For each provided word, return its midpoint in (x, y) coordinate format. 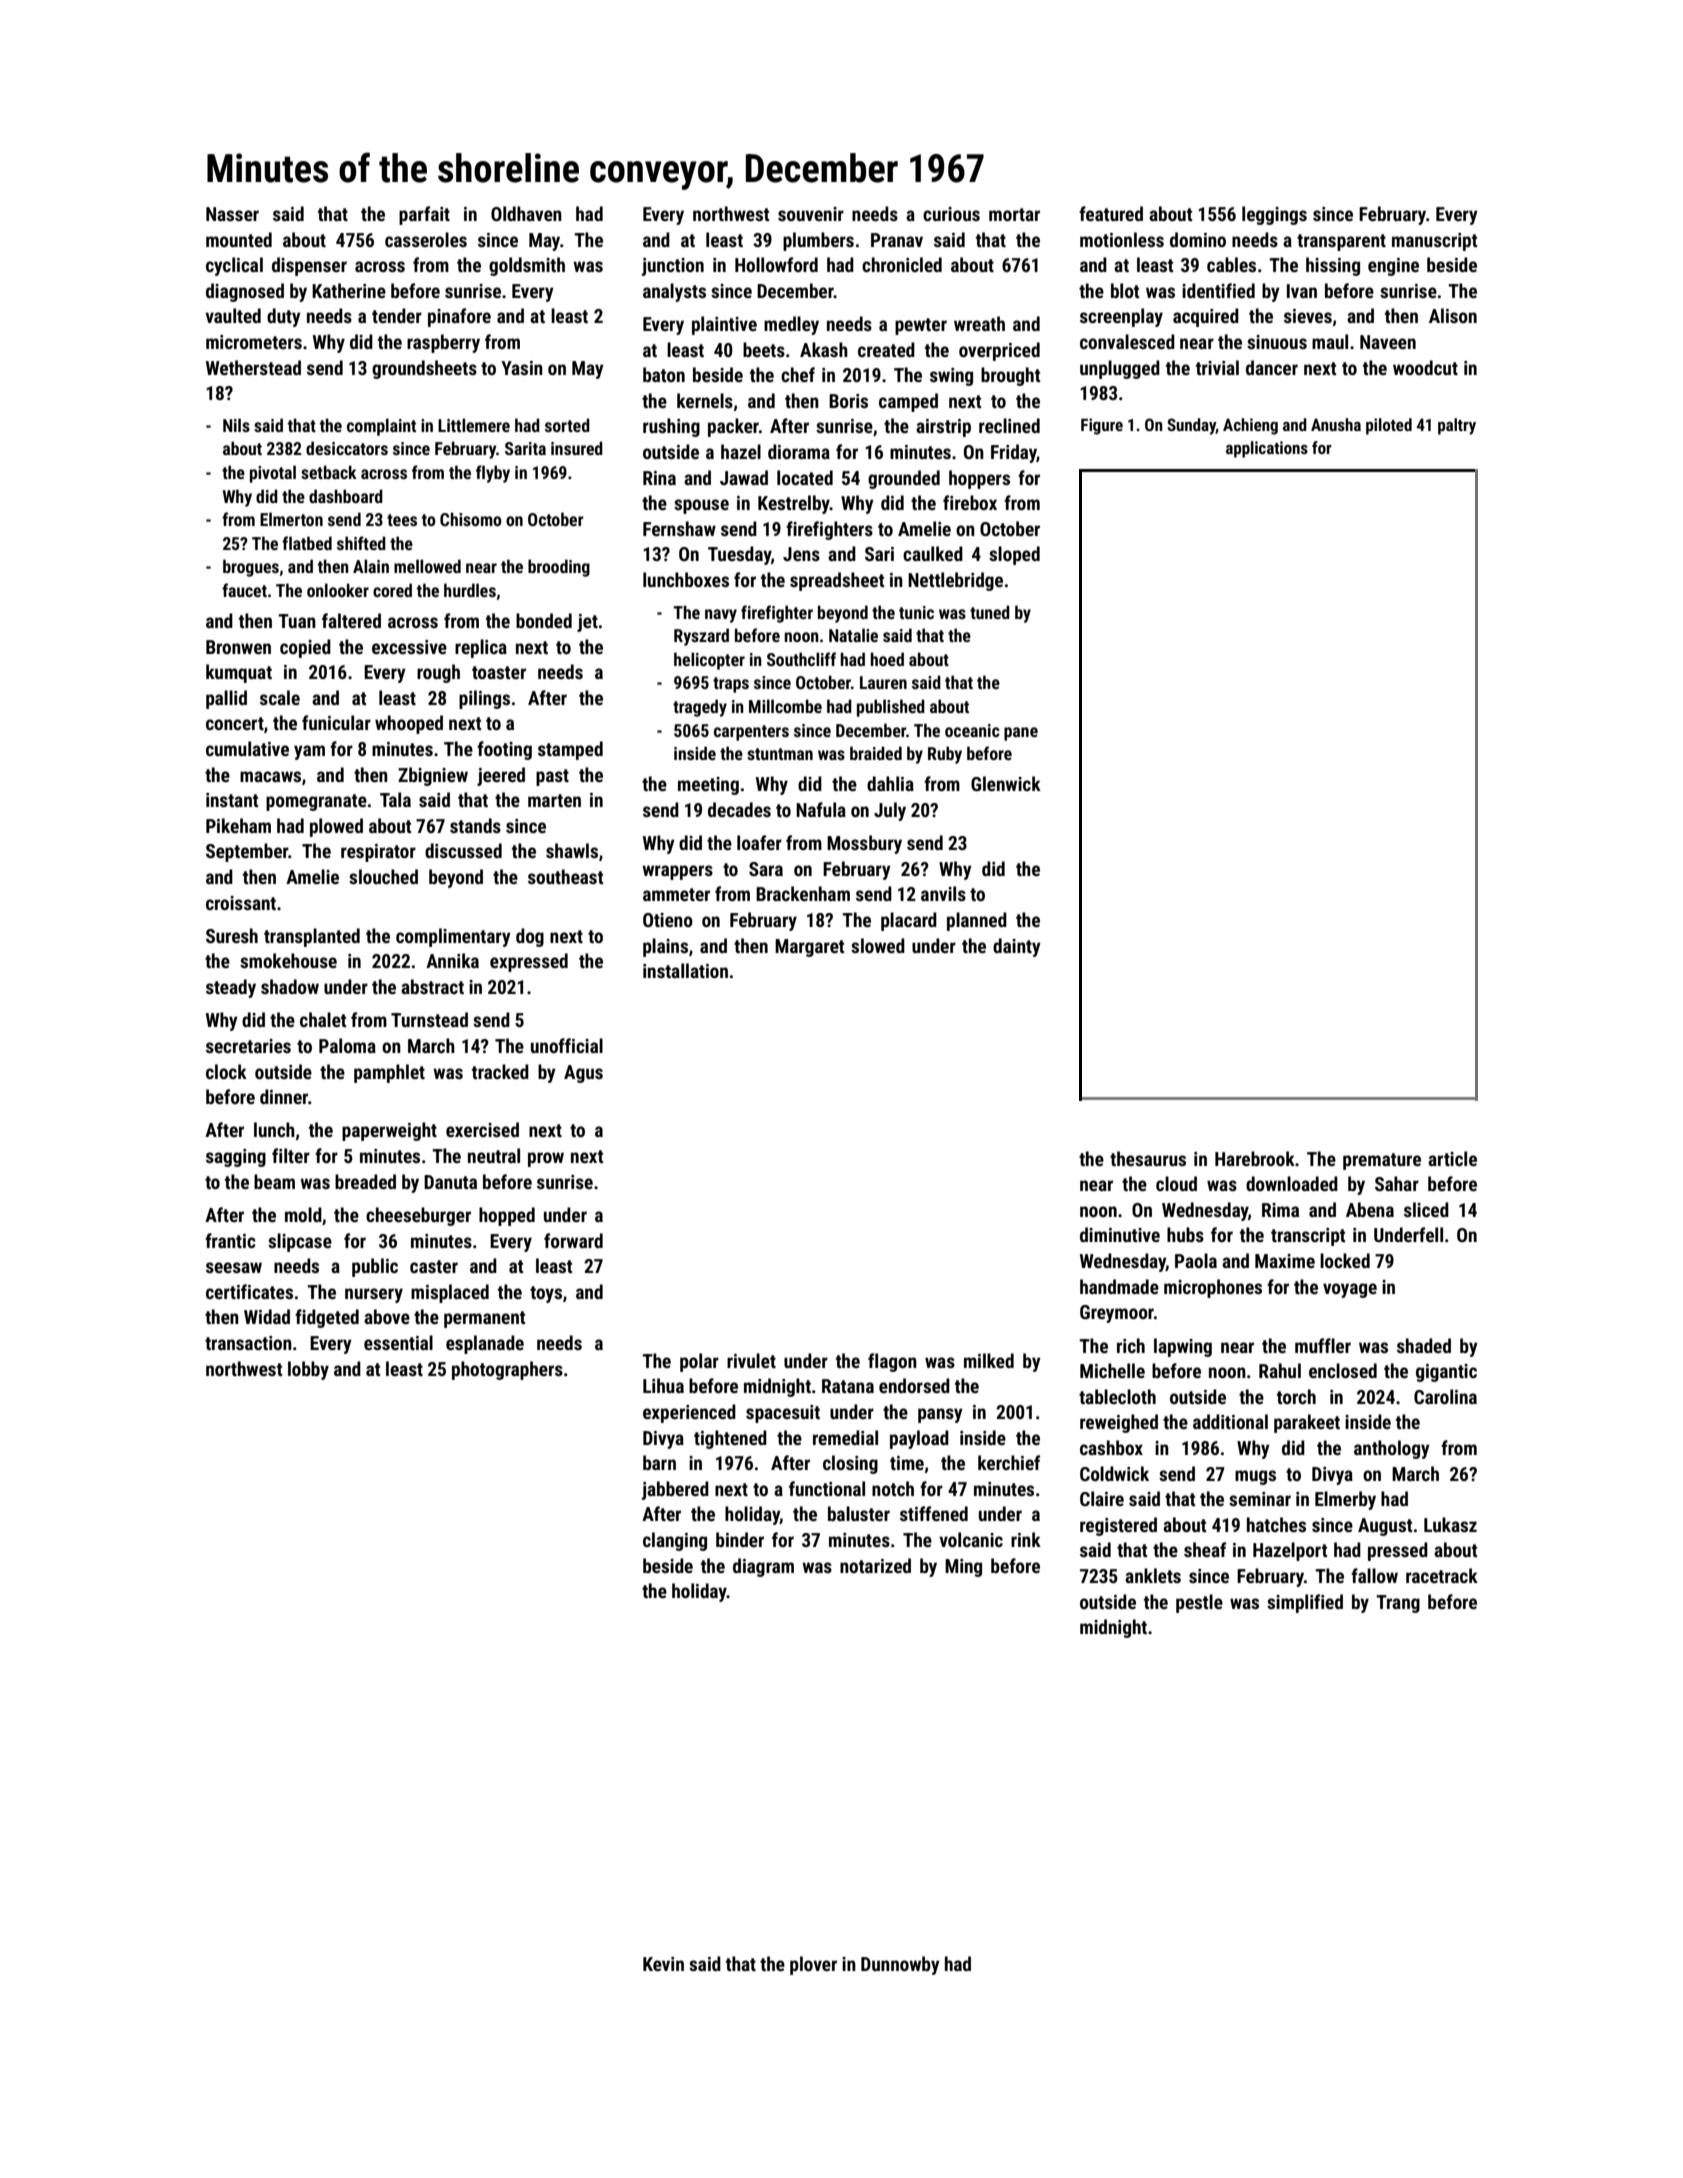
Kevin (663, 1964)
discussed (463, 850)
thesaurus (1148, 1158)
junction (672, 267)
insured (577, 448)
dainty (1017, 947)
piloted (1389, 426)
